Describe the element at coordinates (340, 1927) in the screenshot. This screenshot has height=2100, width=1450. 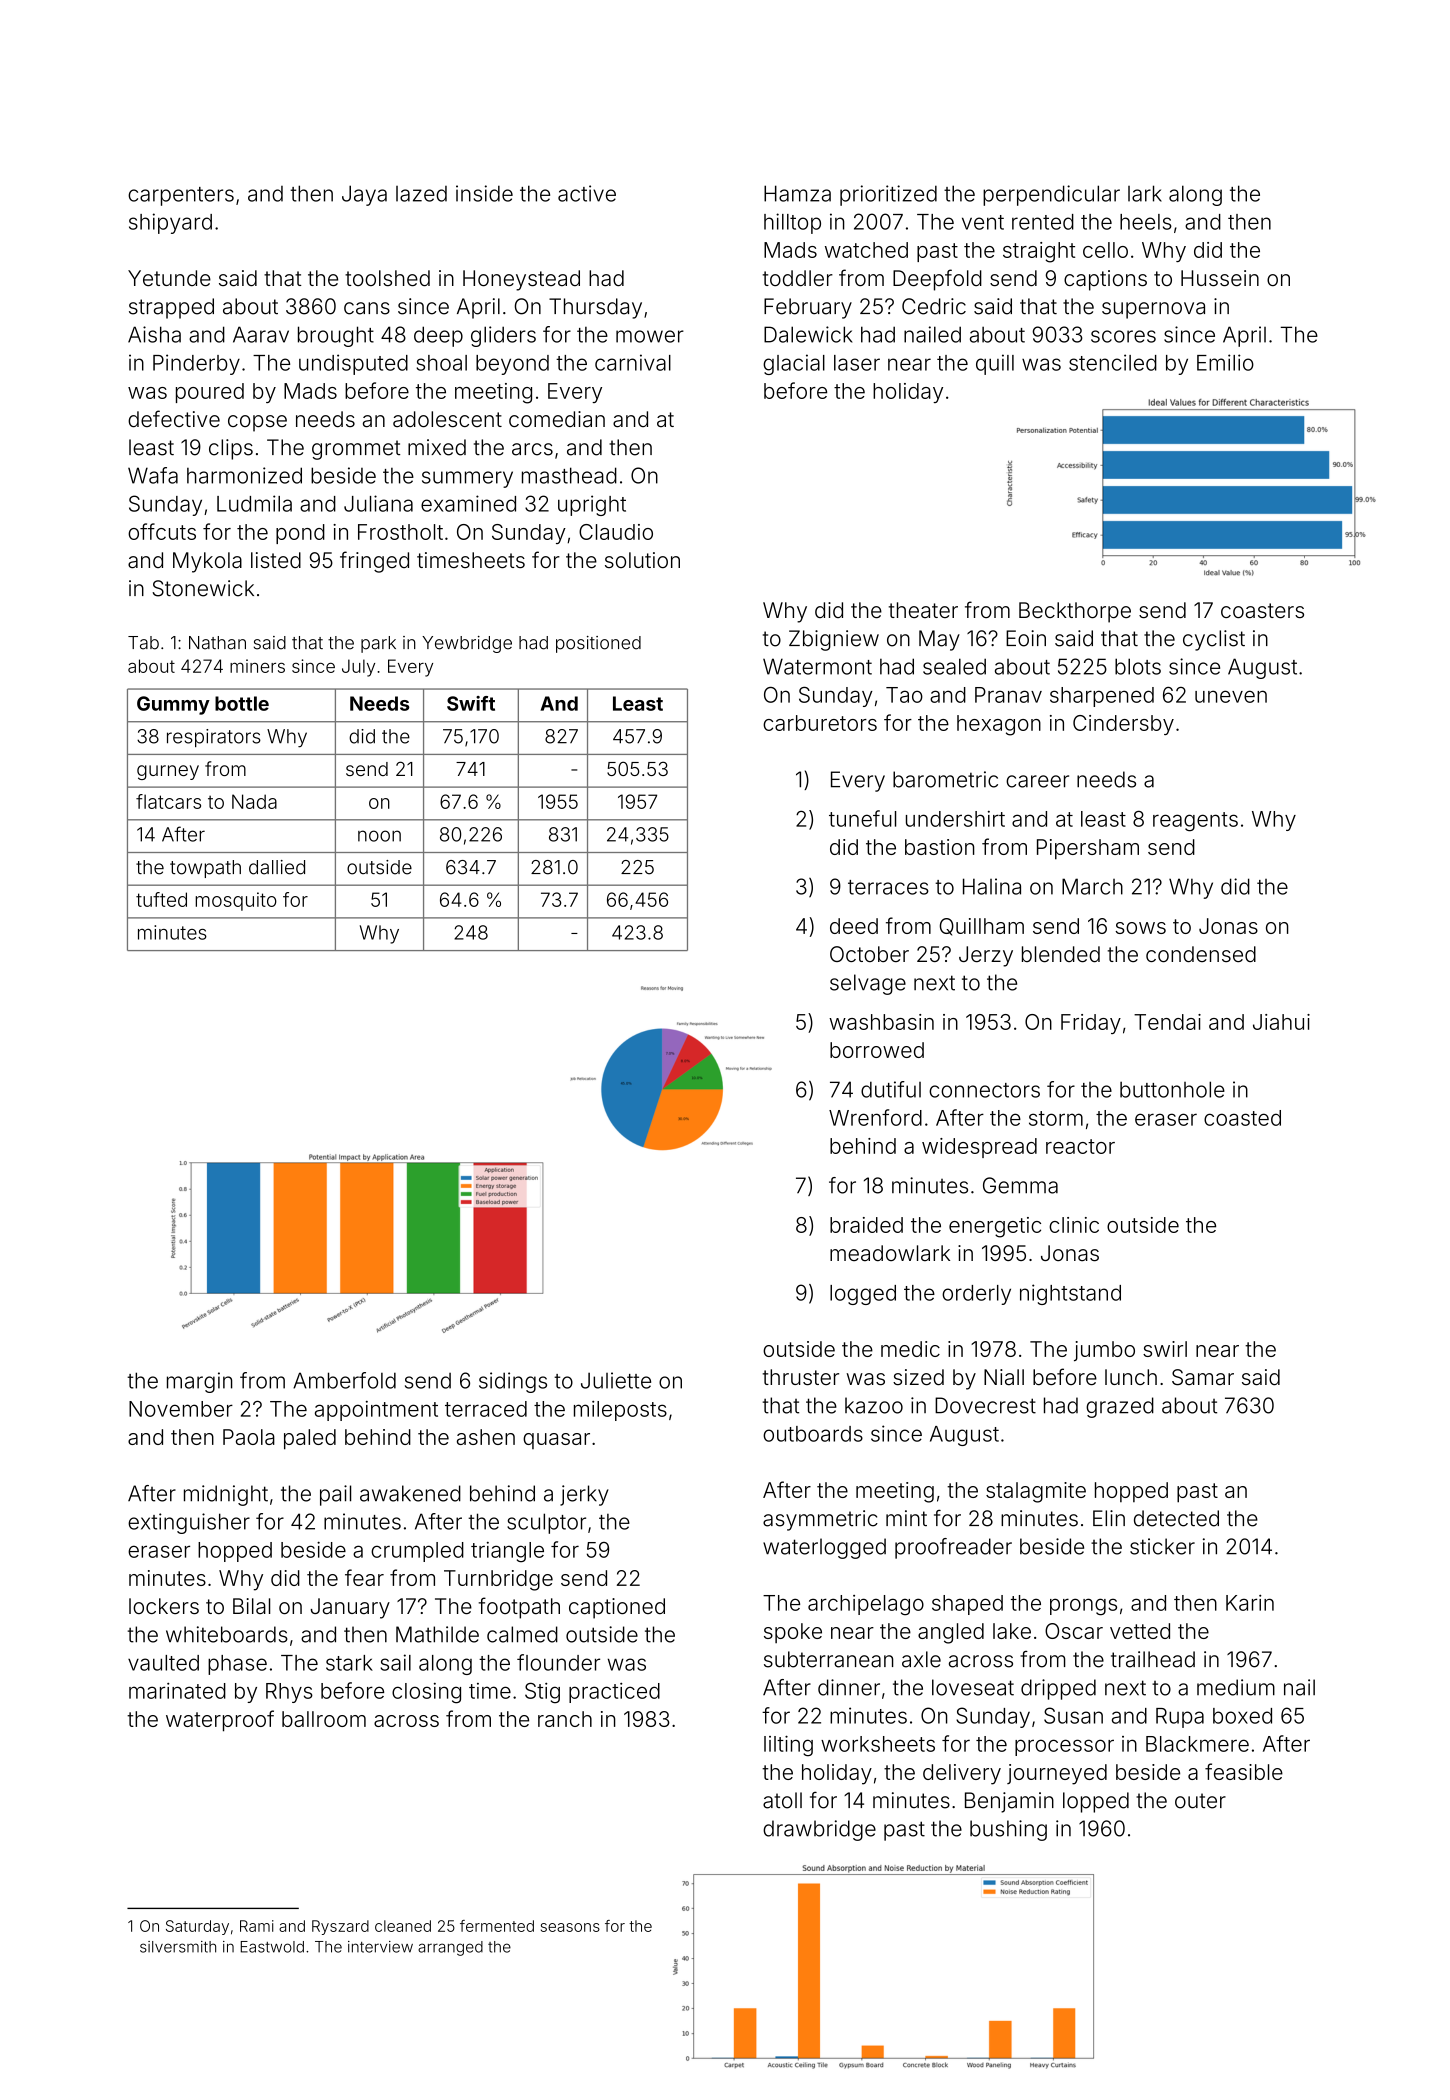
I see `Ryszard` at that location.
